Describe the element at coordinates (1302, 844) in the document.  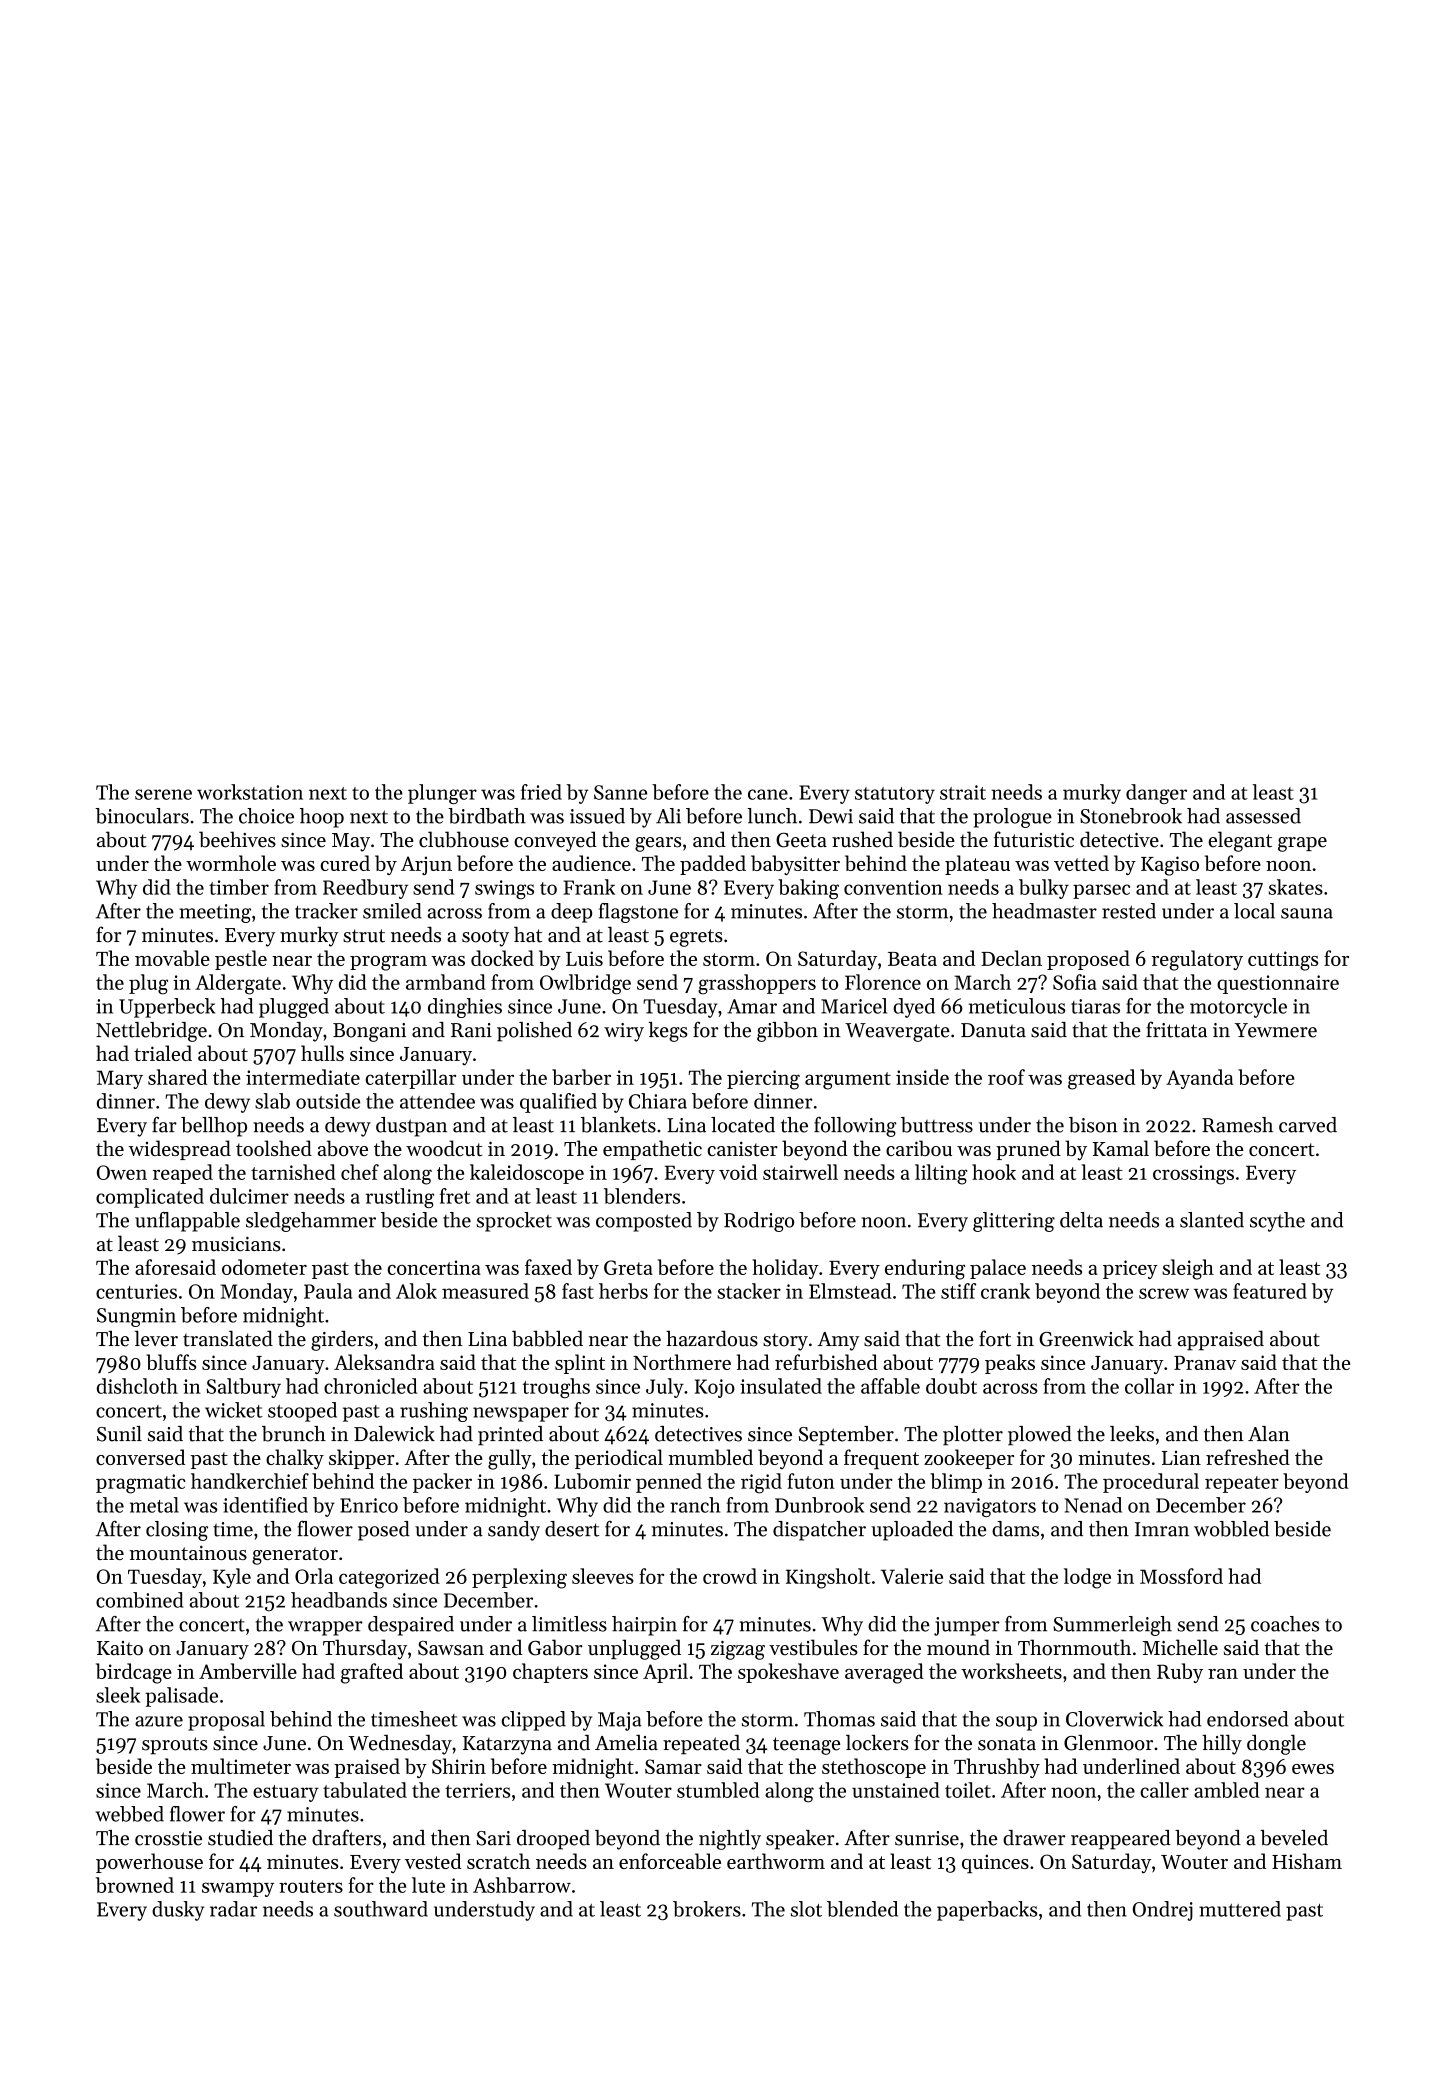
I see `grape` at that location.
